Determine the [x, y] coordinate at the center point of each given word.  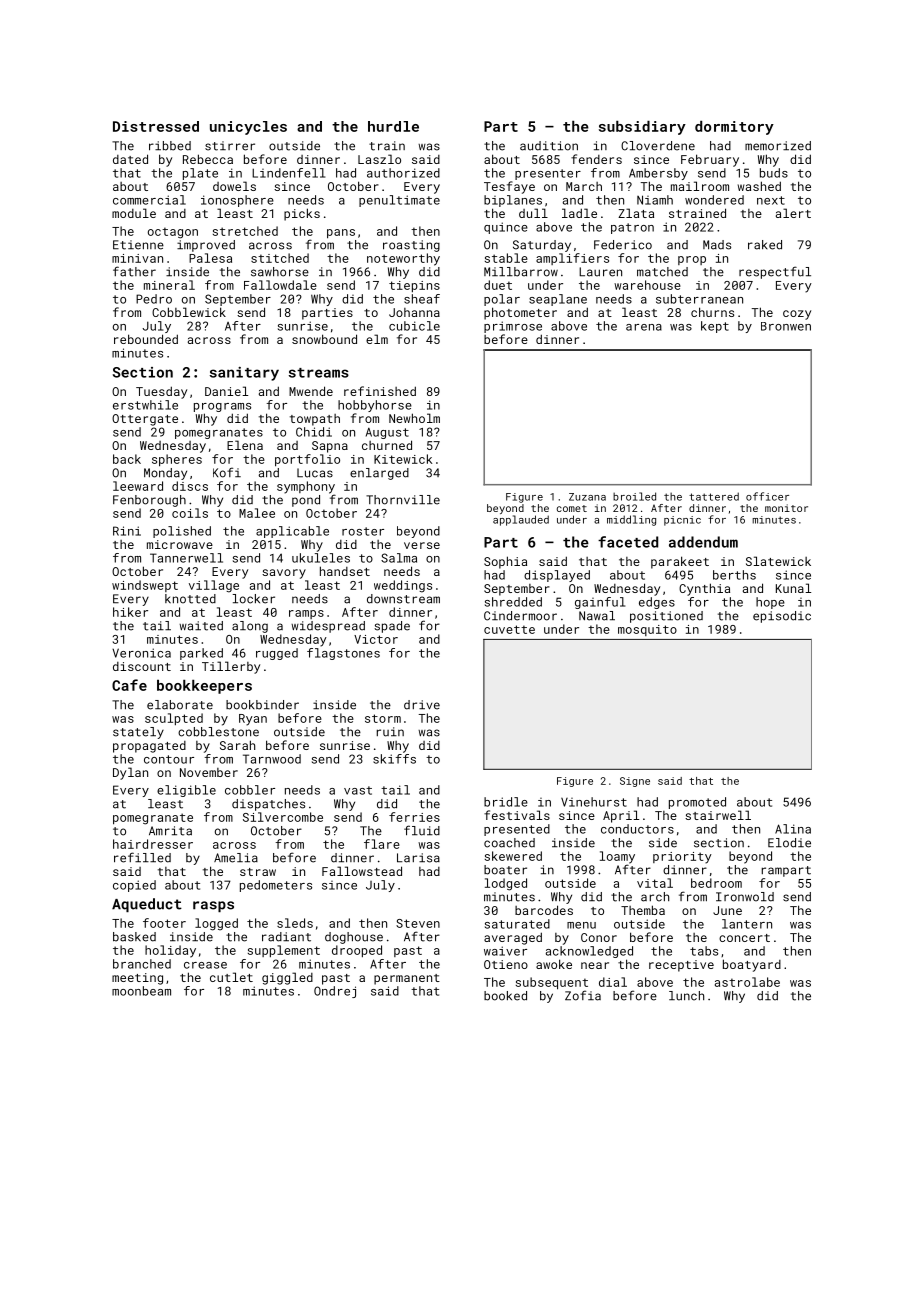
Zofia [583, 995]
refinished [380, 391]
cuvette [509, 629]
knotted [190, 599]
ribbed [170, 146]
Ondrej [335, 992]
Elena [245, 445]
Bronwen [786, 326]
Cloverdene [658, 146]
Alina [793, 829]
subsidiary [642, 128]
